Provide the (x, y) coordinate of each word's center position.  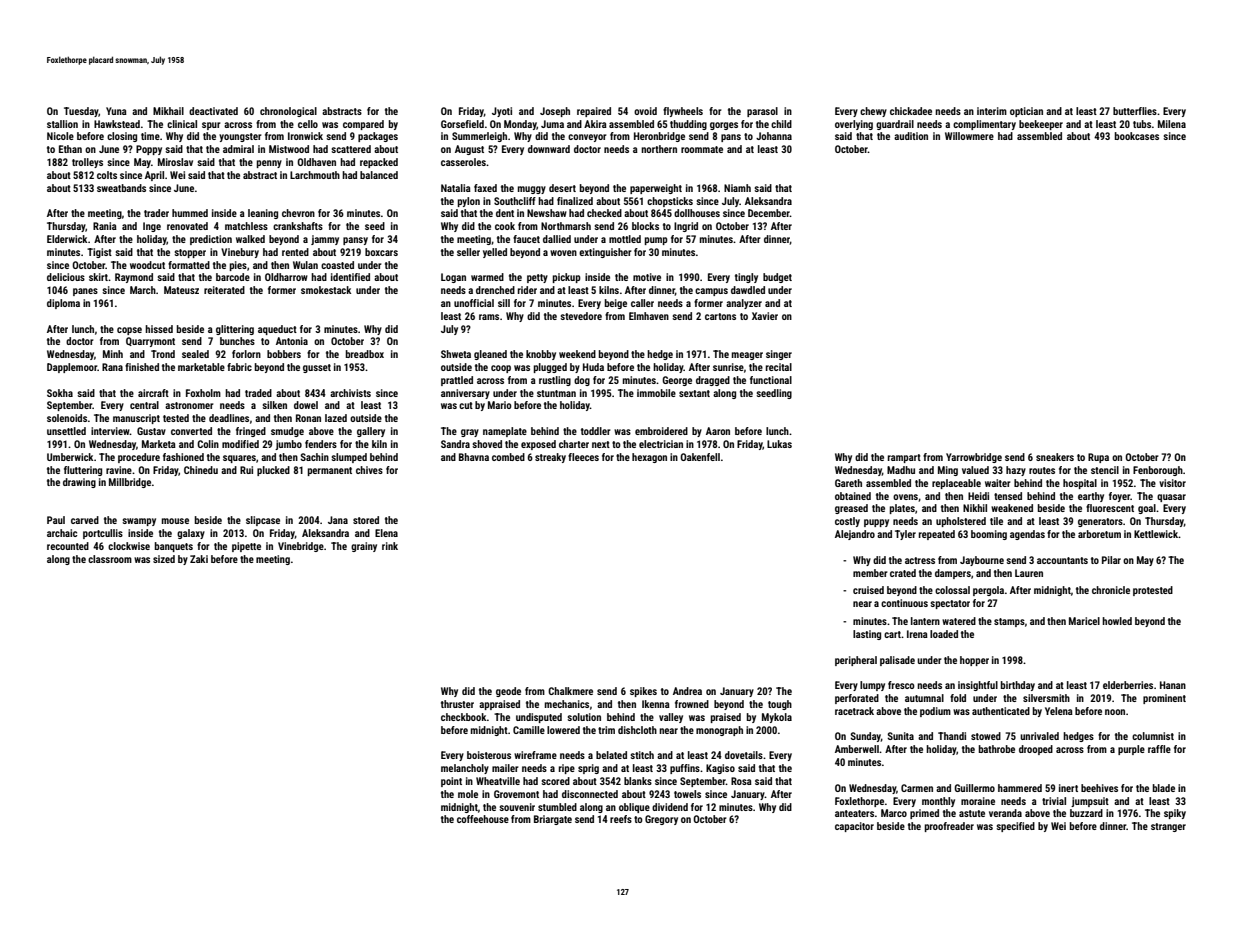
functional (771, 380)
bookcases (1137, 136)
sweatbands (121, 188)
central (144, 405)
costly (847, 522)
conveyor (587, 138)
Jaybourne (982, 561)
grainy (364, 547)
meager (747, 356)
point (451, 782)
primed (924, 814)
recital (779, 367)
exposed (538, 445)
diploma (63, 304)
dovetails (744, 755)
